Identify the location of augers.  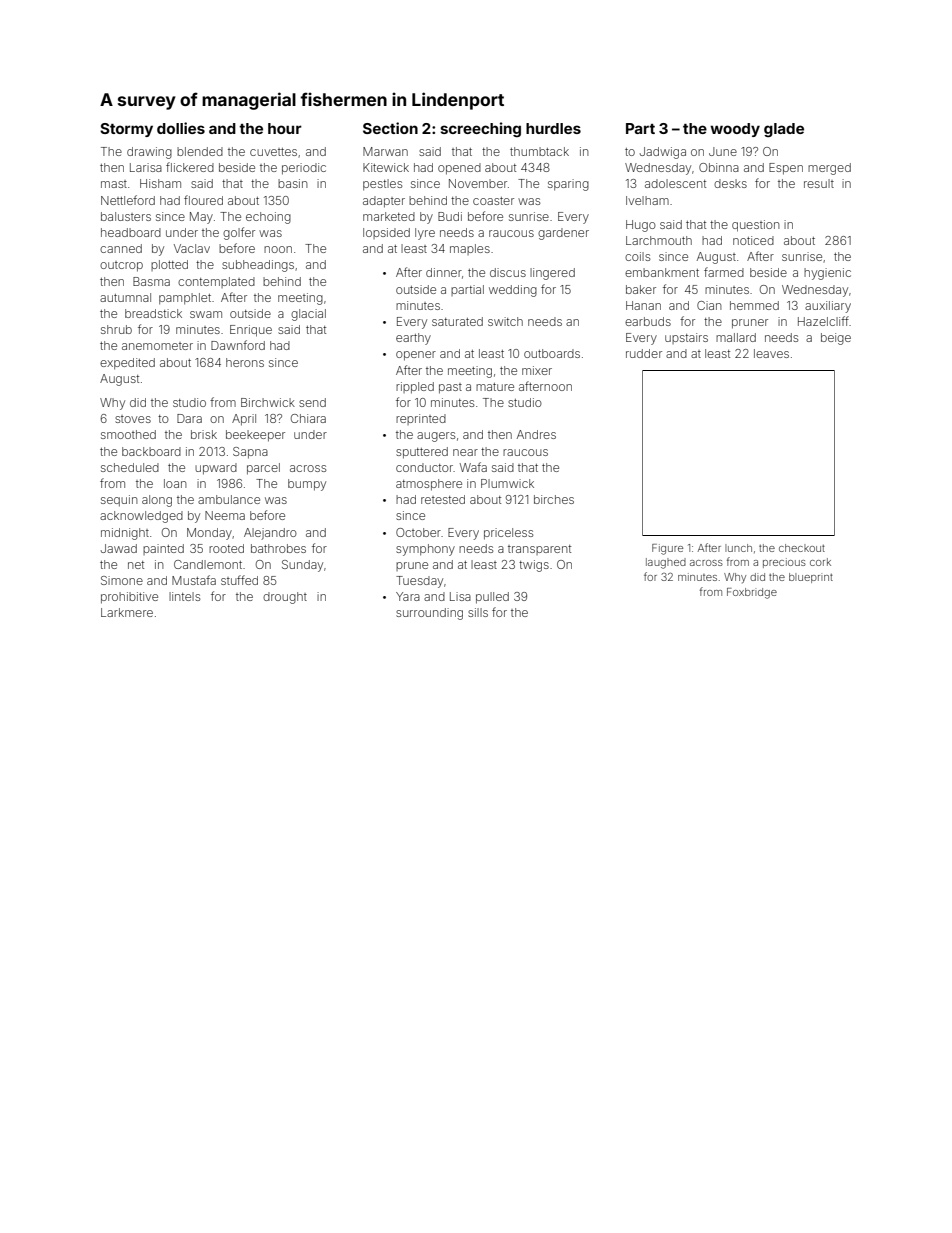
(436, 437).
